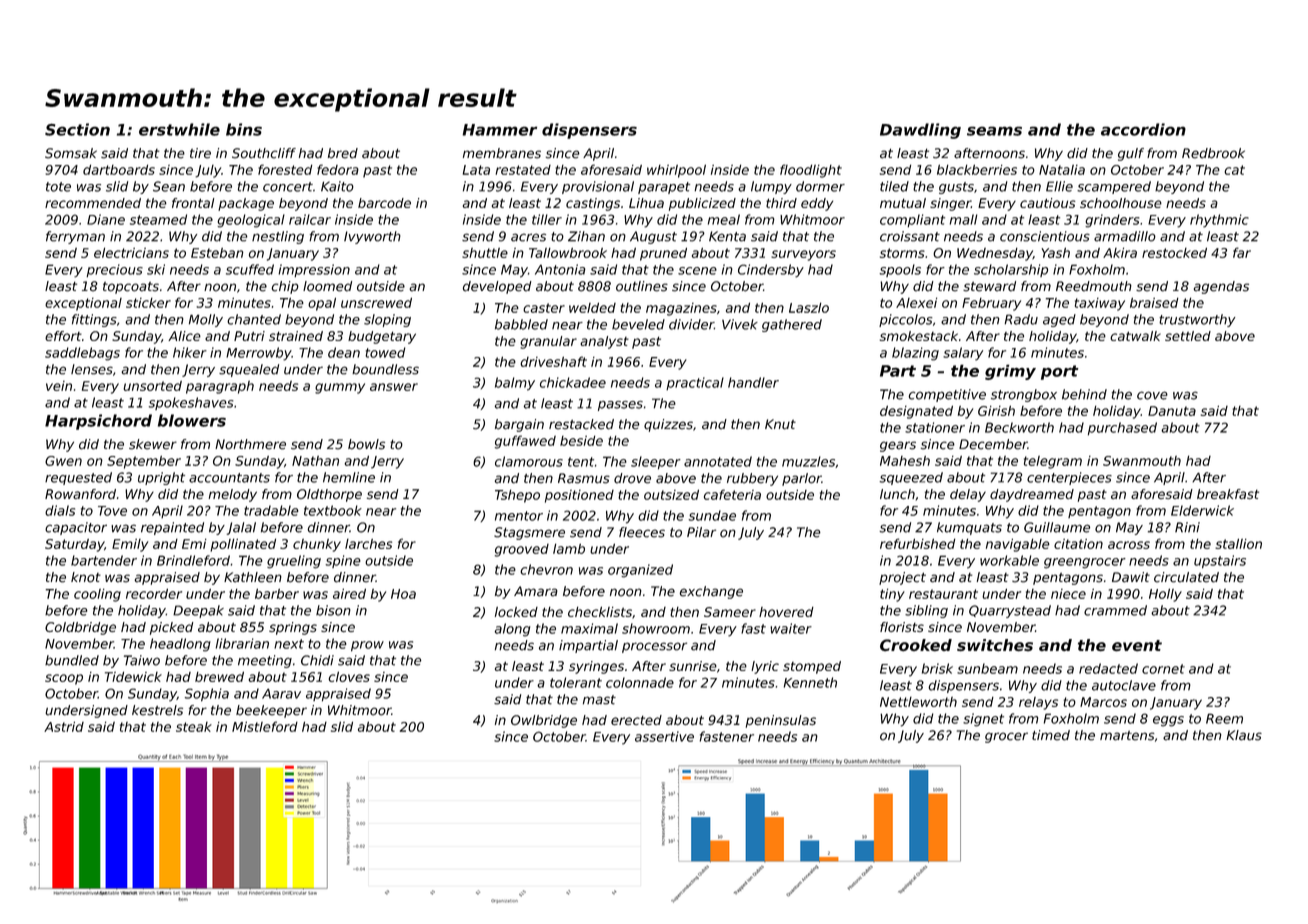 The height and width of the image is (924, 1308). What do you see at coordinates (964, 219) in the image?
I see `mall` at bounding box center [964, 219].
